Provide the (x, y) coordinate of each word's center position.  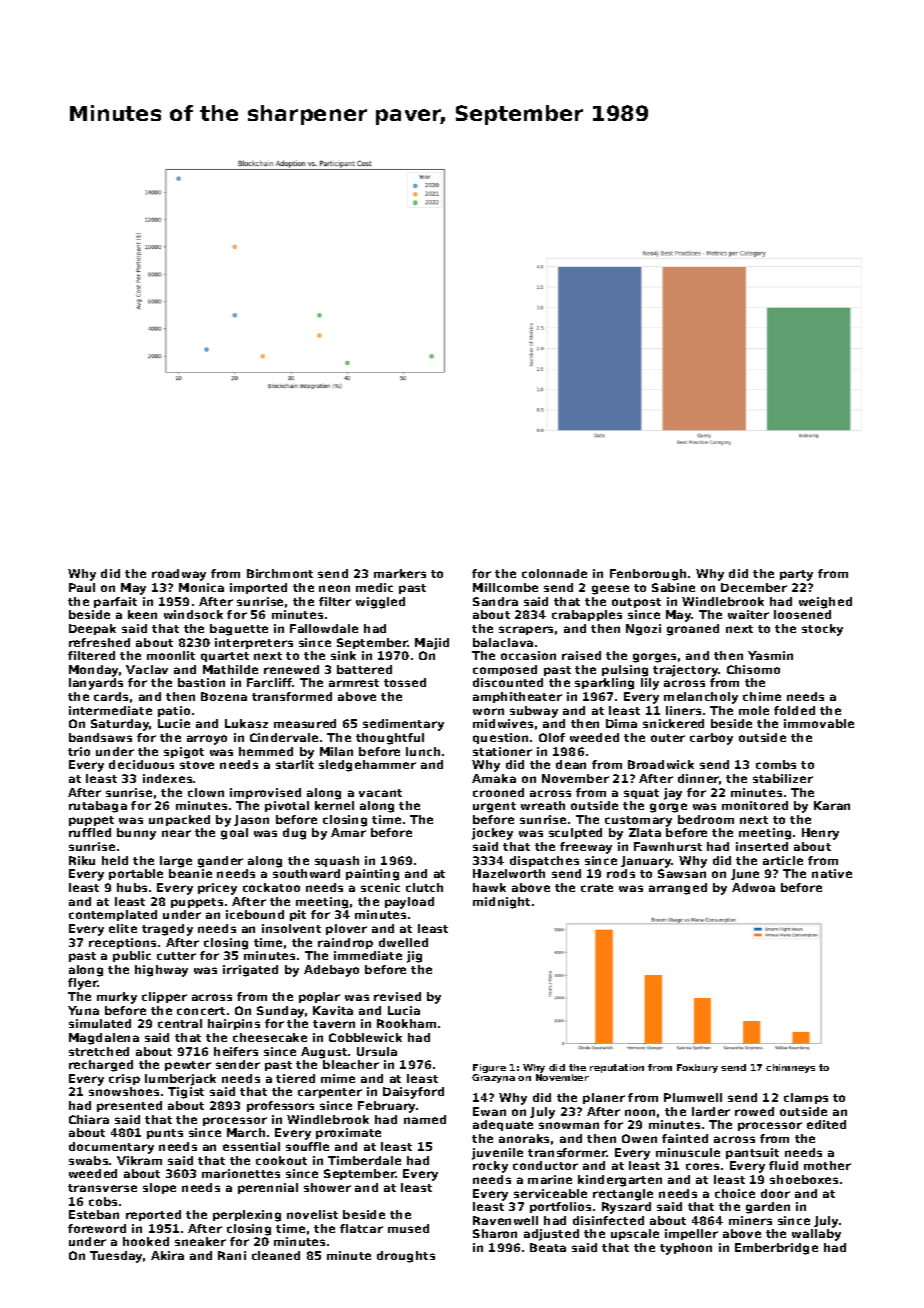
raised (581, 655)
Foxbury (697, 1068)
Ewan (489, 1111)
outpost (636, 603)
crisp (124, 1079)
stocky (822, 630)
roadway (179, 575)
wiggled (380, 603)
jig (414, 957)
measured (305, 723)
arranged (678, 889)
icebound (255, 914)
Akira (167, 1255)
